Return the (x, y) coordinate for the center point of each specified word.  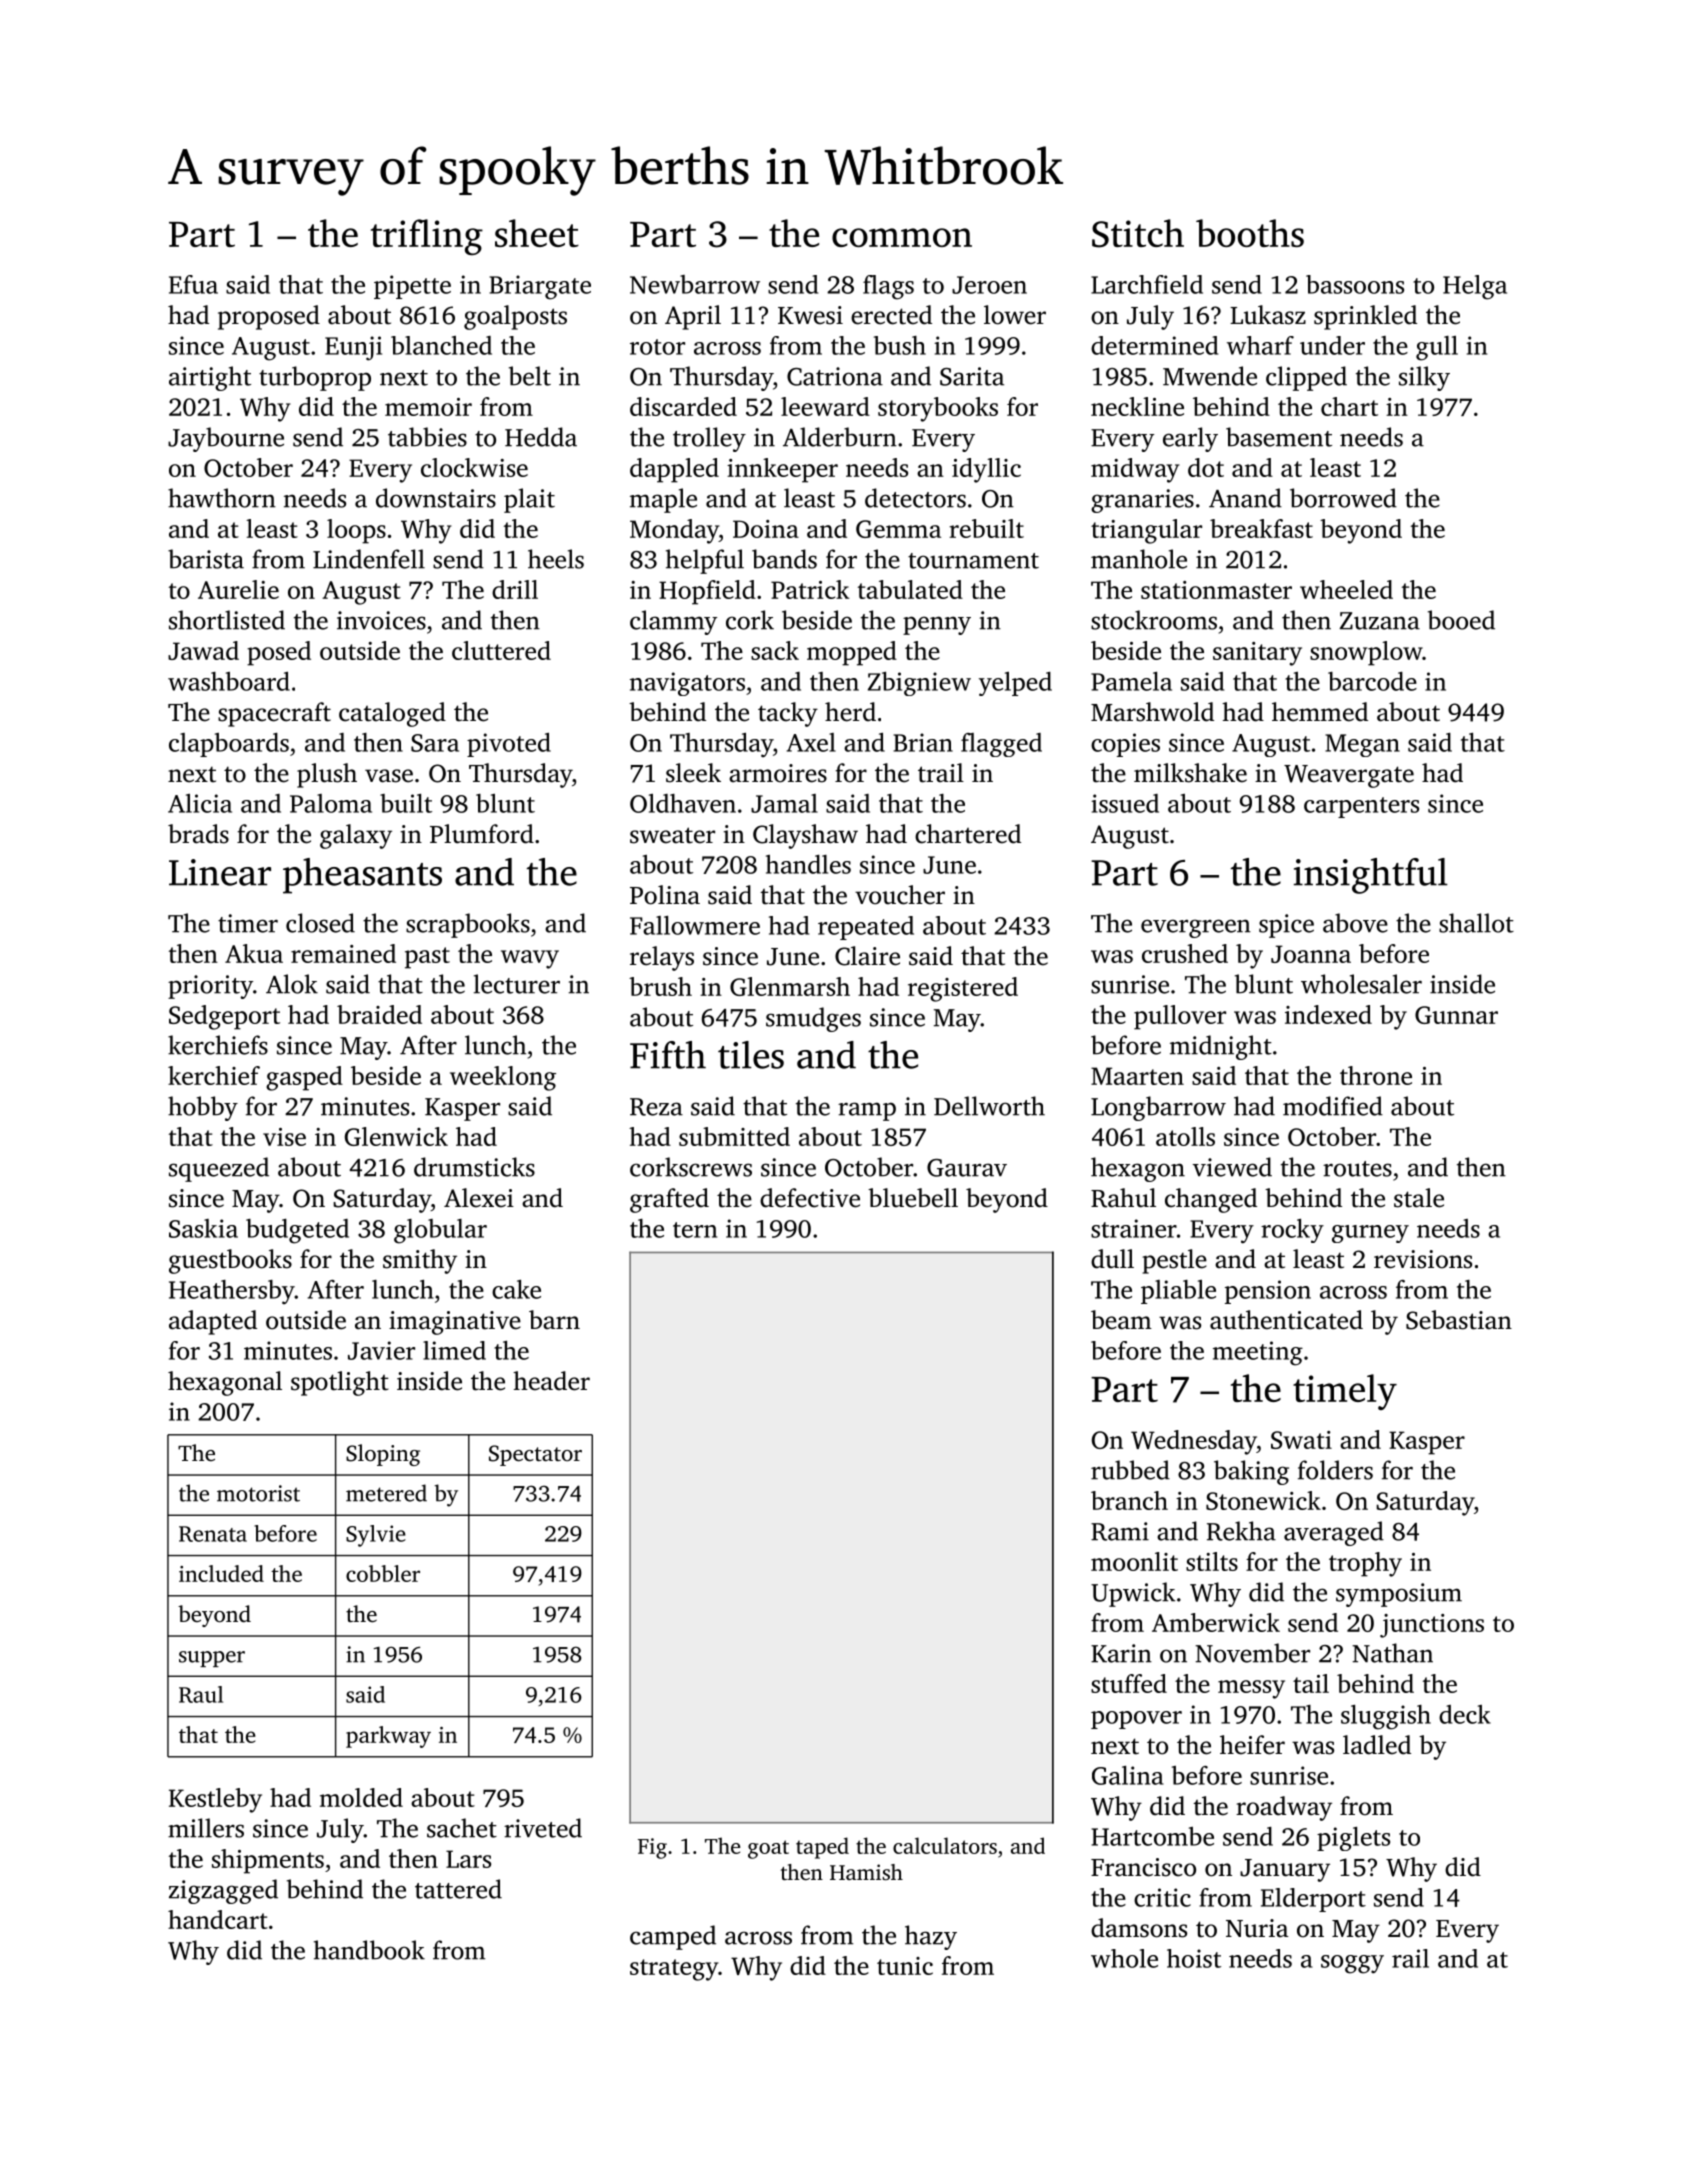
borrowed (1343, 498)
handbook (369, 1950)
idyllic (986, 470)
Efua (193, 284)
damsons (1139, 1928)
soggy (1352, 1964)
